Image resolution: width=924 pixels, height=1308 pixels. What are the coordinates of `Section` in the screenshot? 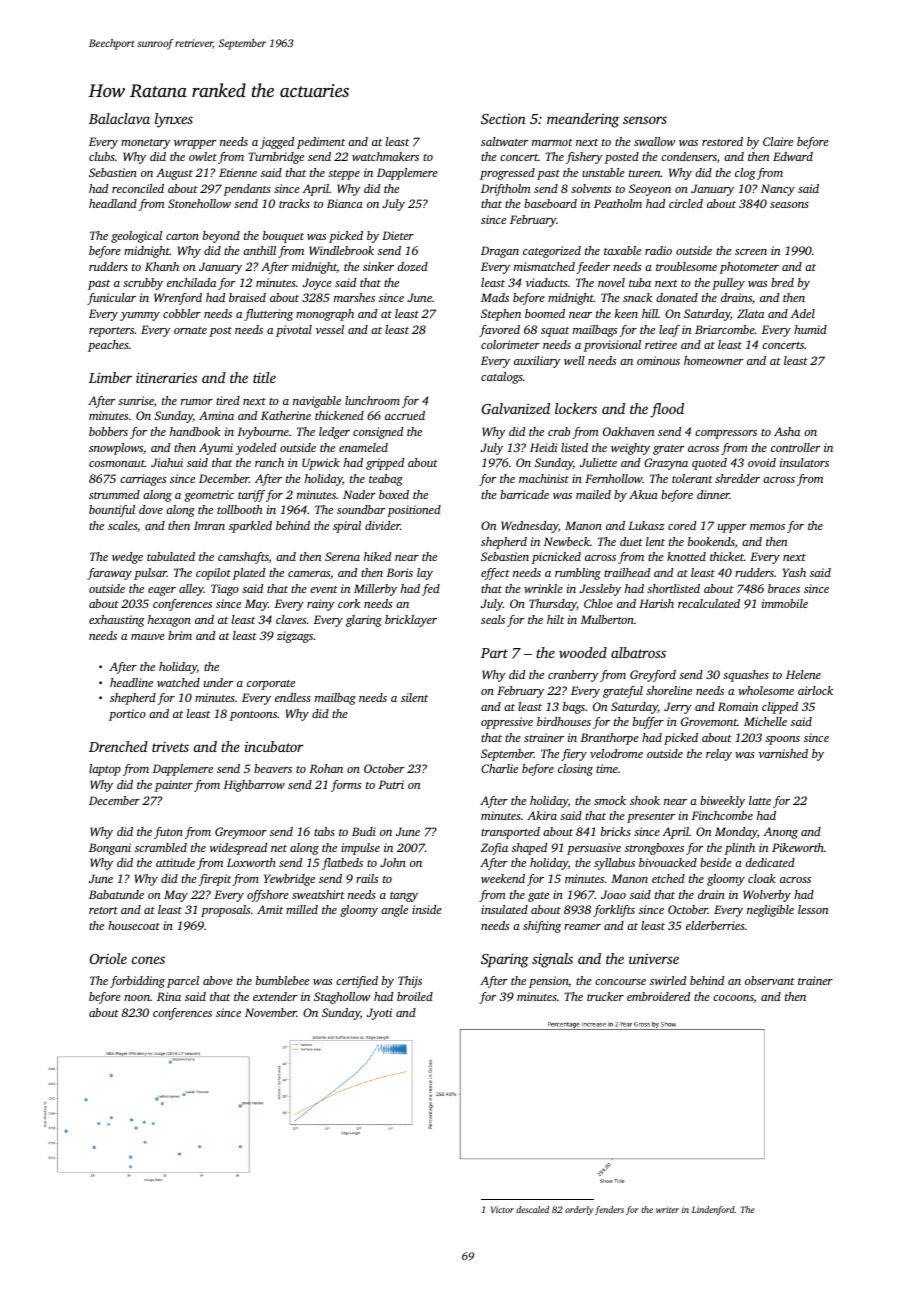 It's located at (503, 118).
